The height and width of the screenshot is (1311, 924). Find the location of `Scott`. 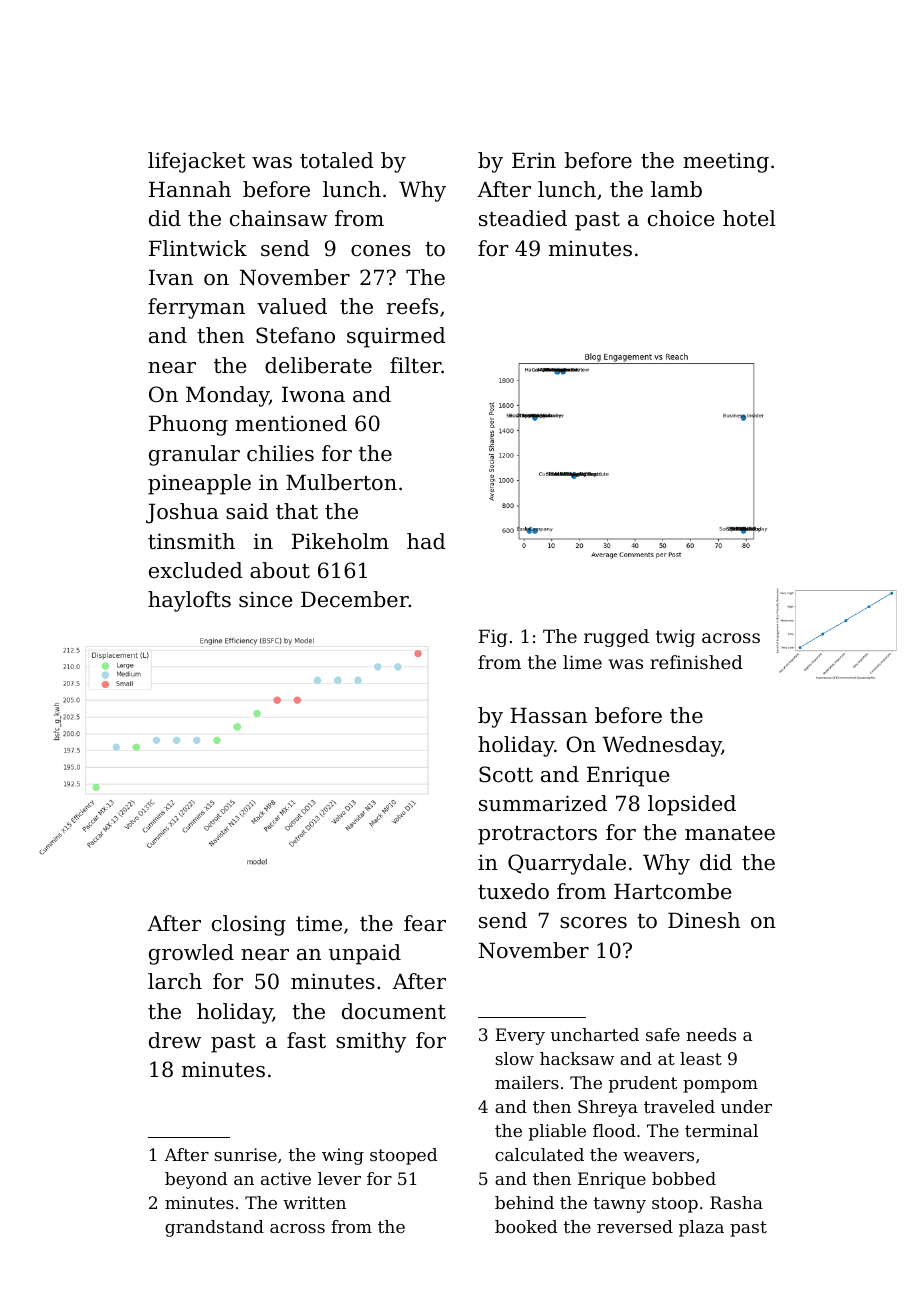

Scott is located at coordinates (506, 774).
